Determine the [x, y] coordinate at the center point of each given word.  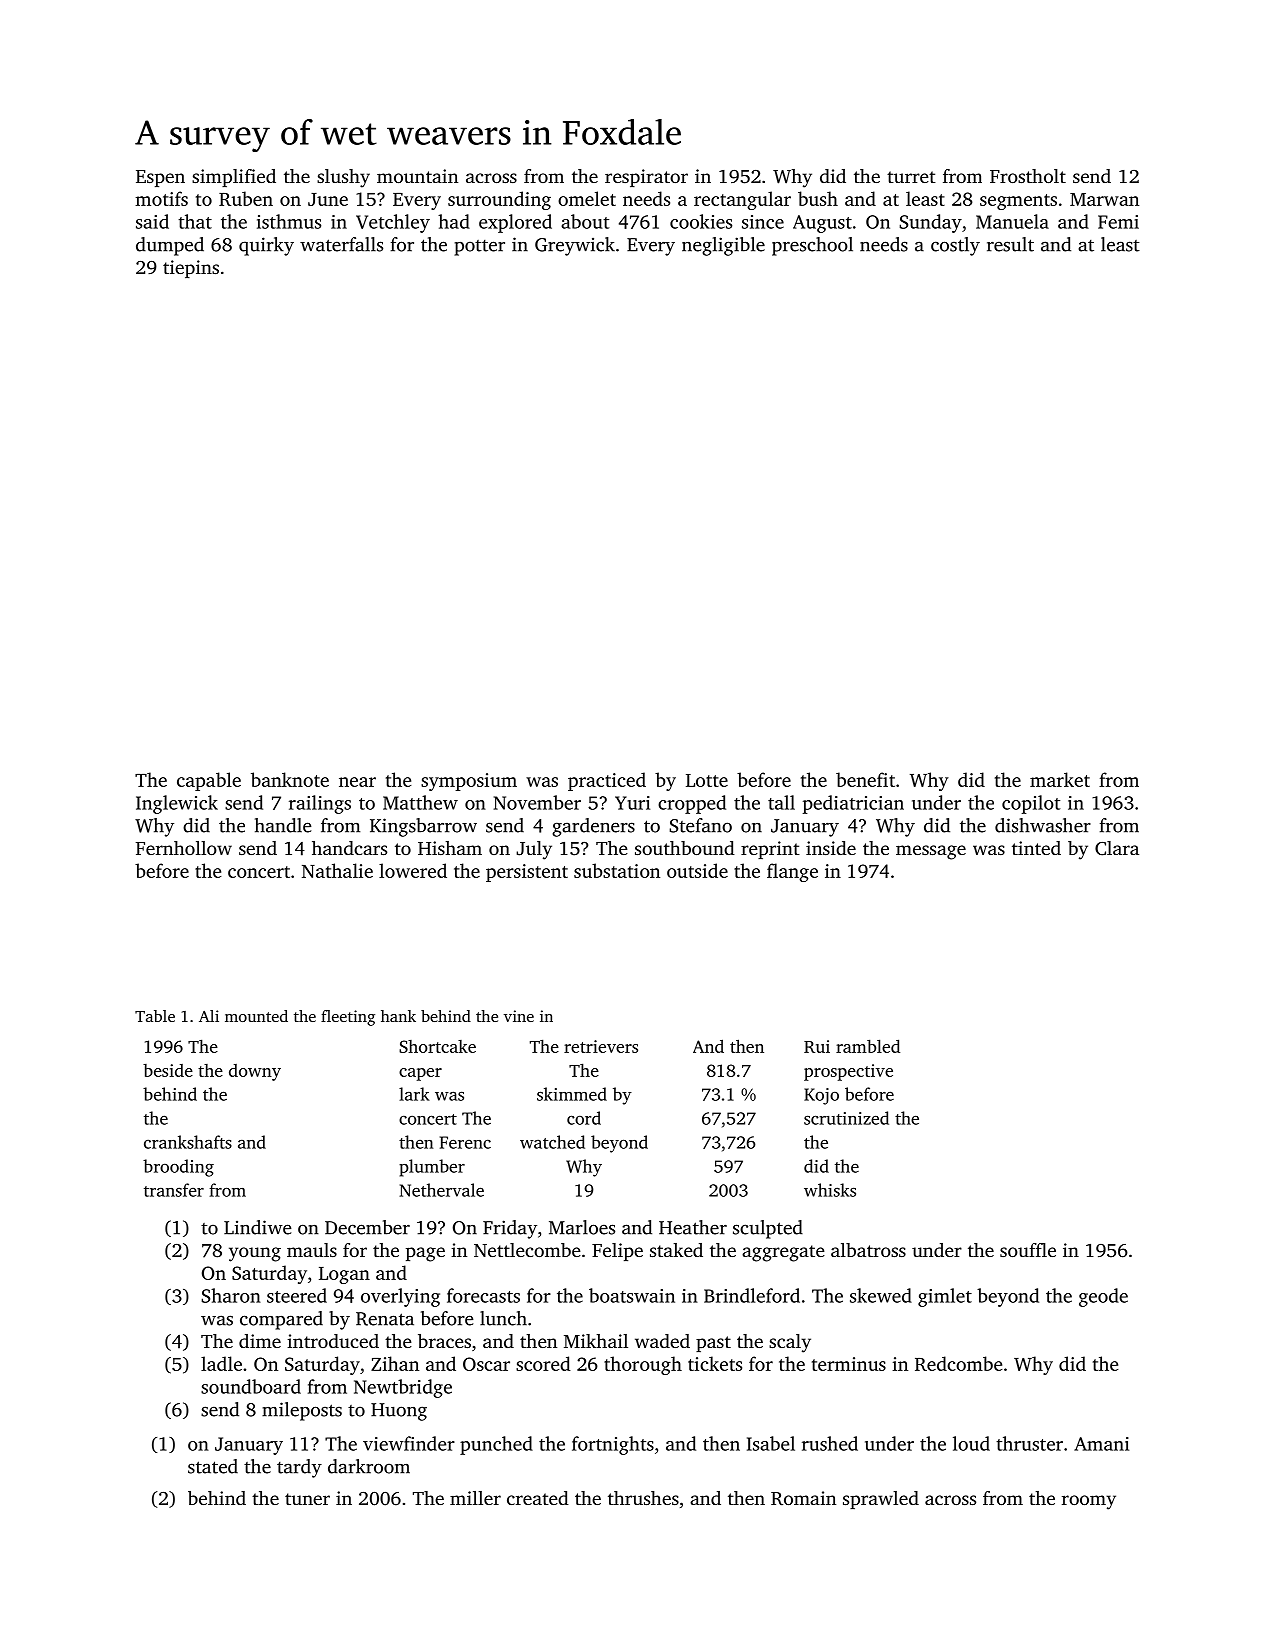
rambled [868, 1046]
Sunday [930, 223]
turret [911, 177]
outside [697, 870]
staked [676, 1250]
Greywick [575, 246]
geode [1103, 1297]
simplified [234, 178]
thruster [1029, 1443]
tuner [307, 1499]
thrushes [643, 1498]
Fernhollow [184, 848]
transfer [174, 1190]
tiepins [191, 269]
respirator [646, 178]
